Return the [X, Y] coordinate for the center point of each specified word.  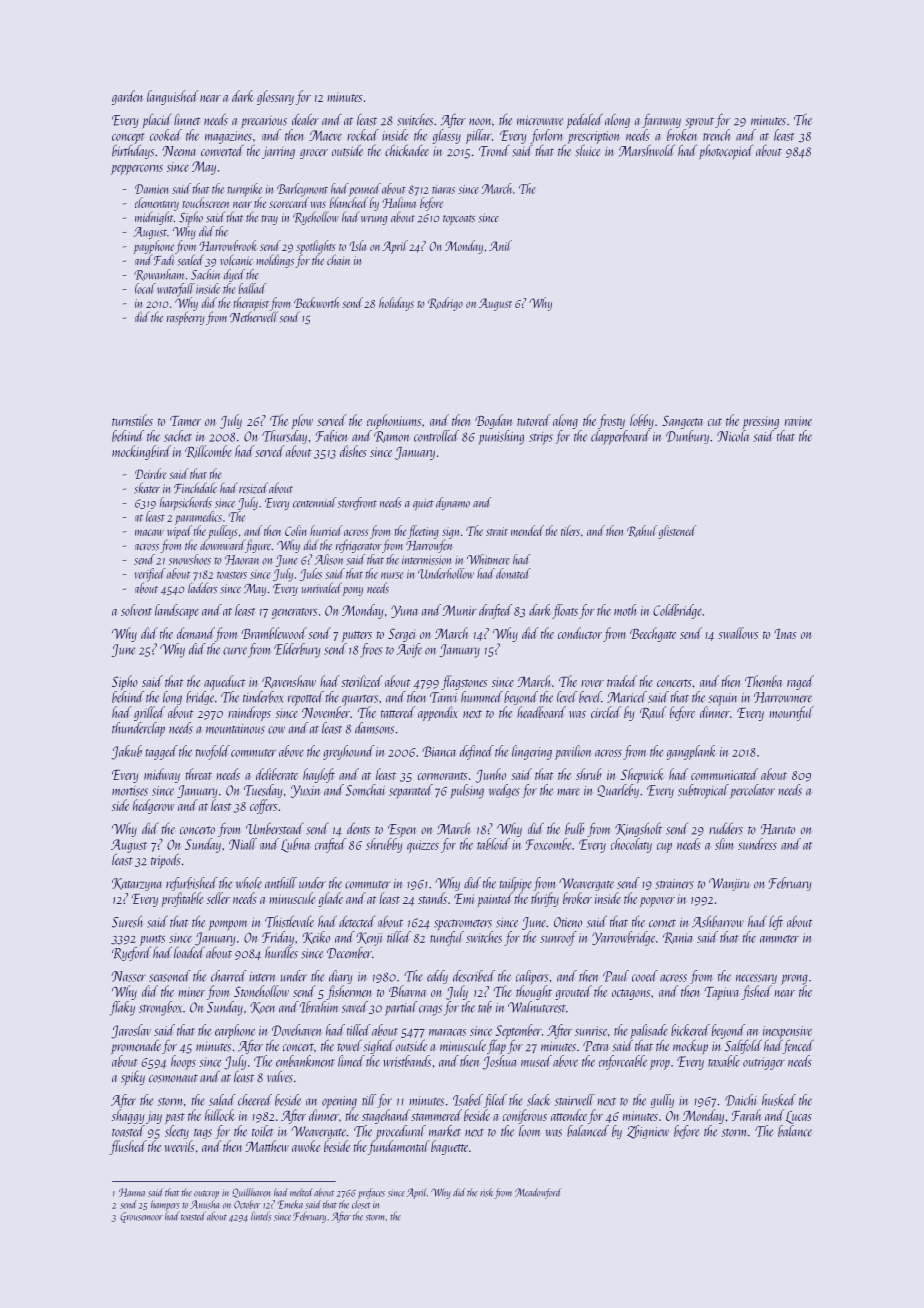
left [776, 922]
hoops [183, 1062]
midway [162, 775]
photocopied [726, 152]
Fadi [164, 260]
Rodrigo [445, 304]
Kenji [370, 939]
